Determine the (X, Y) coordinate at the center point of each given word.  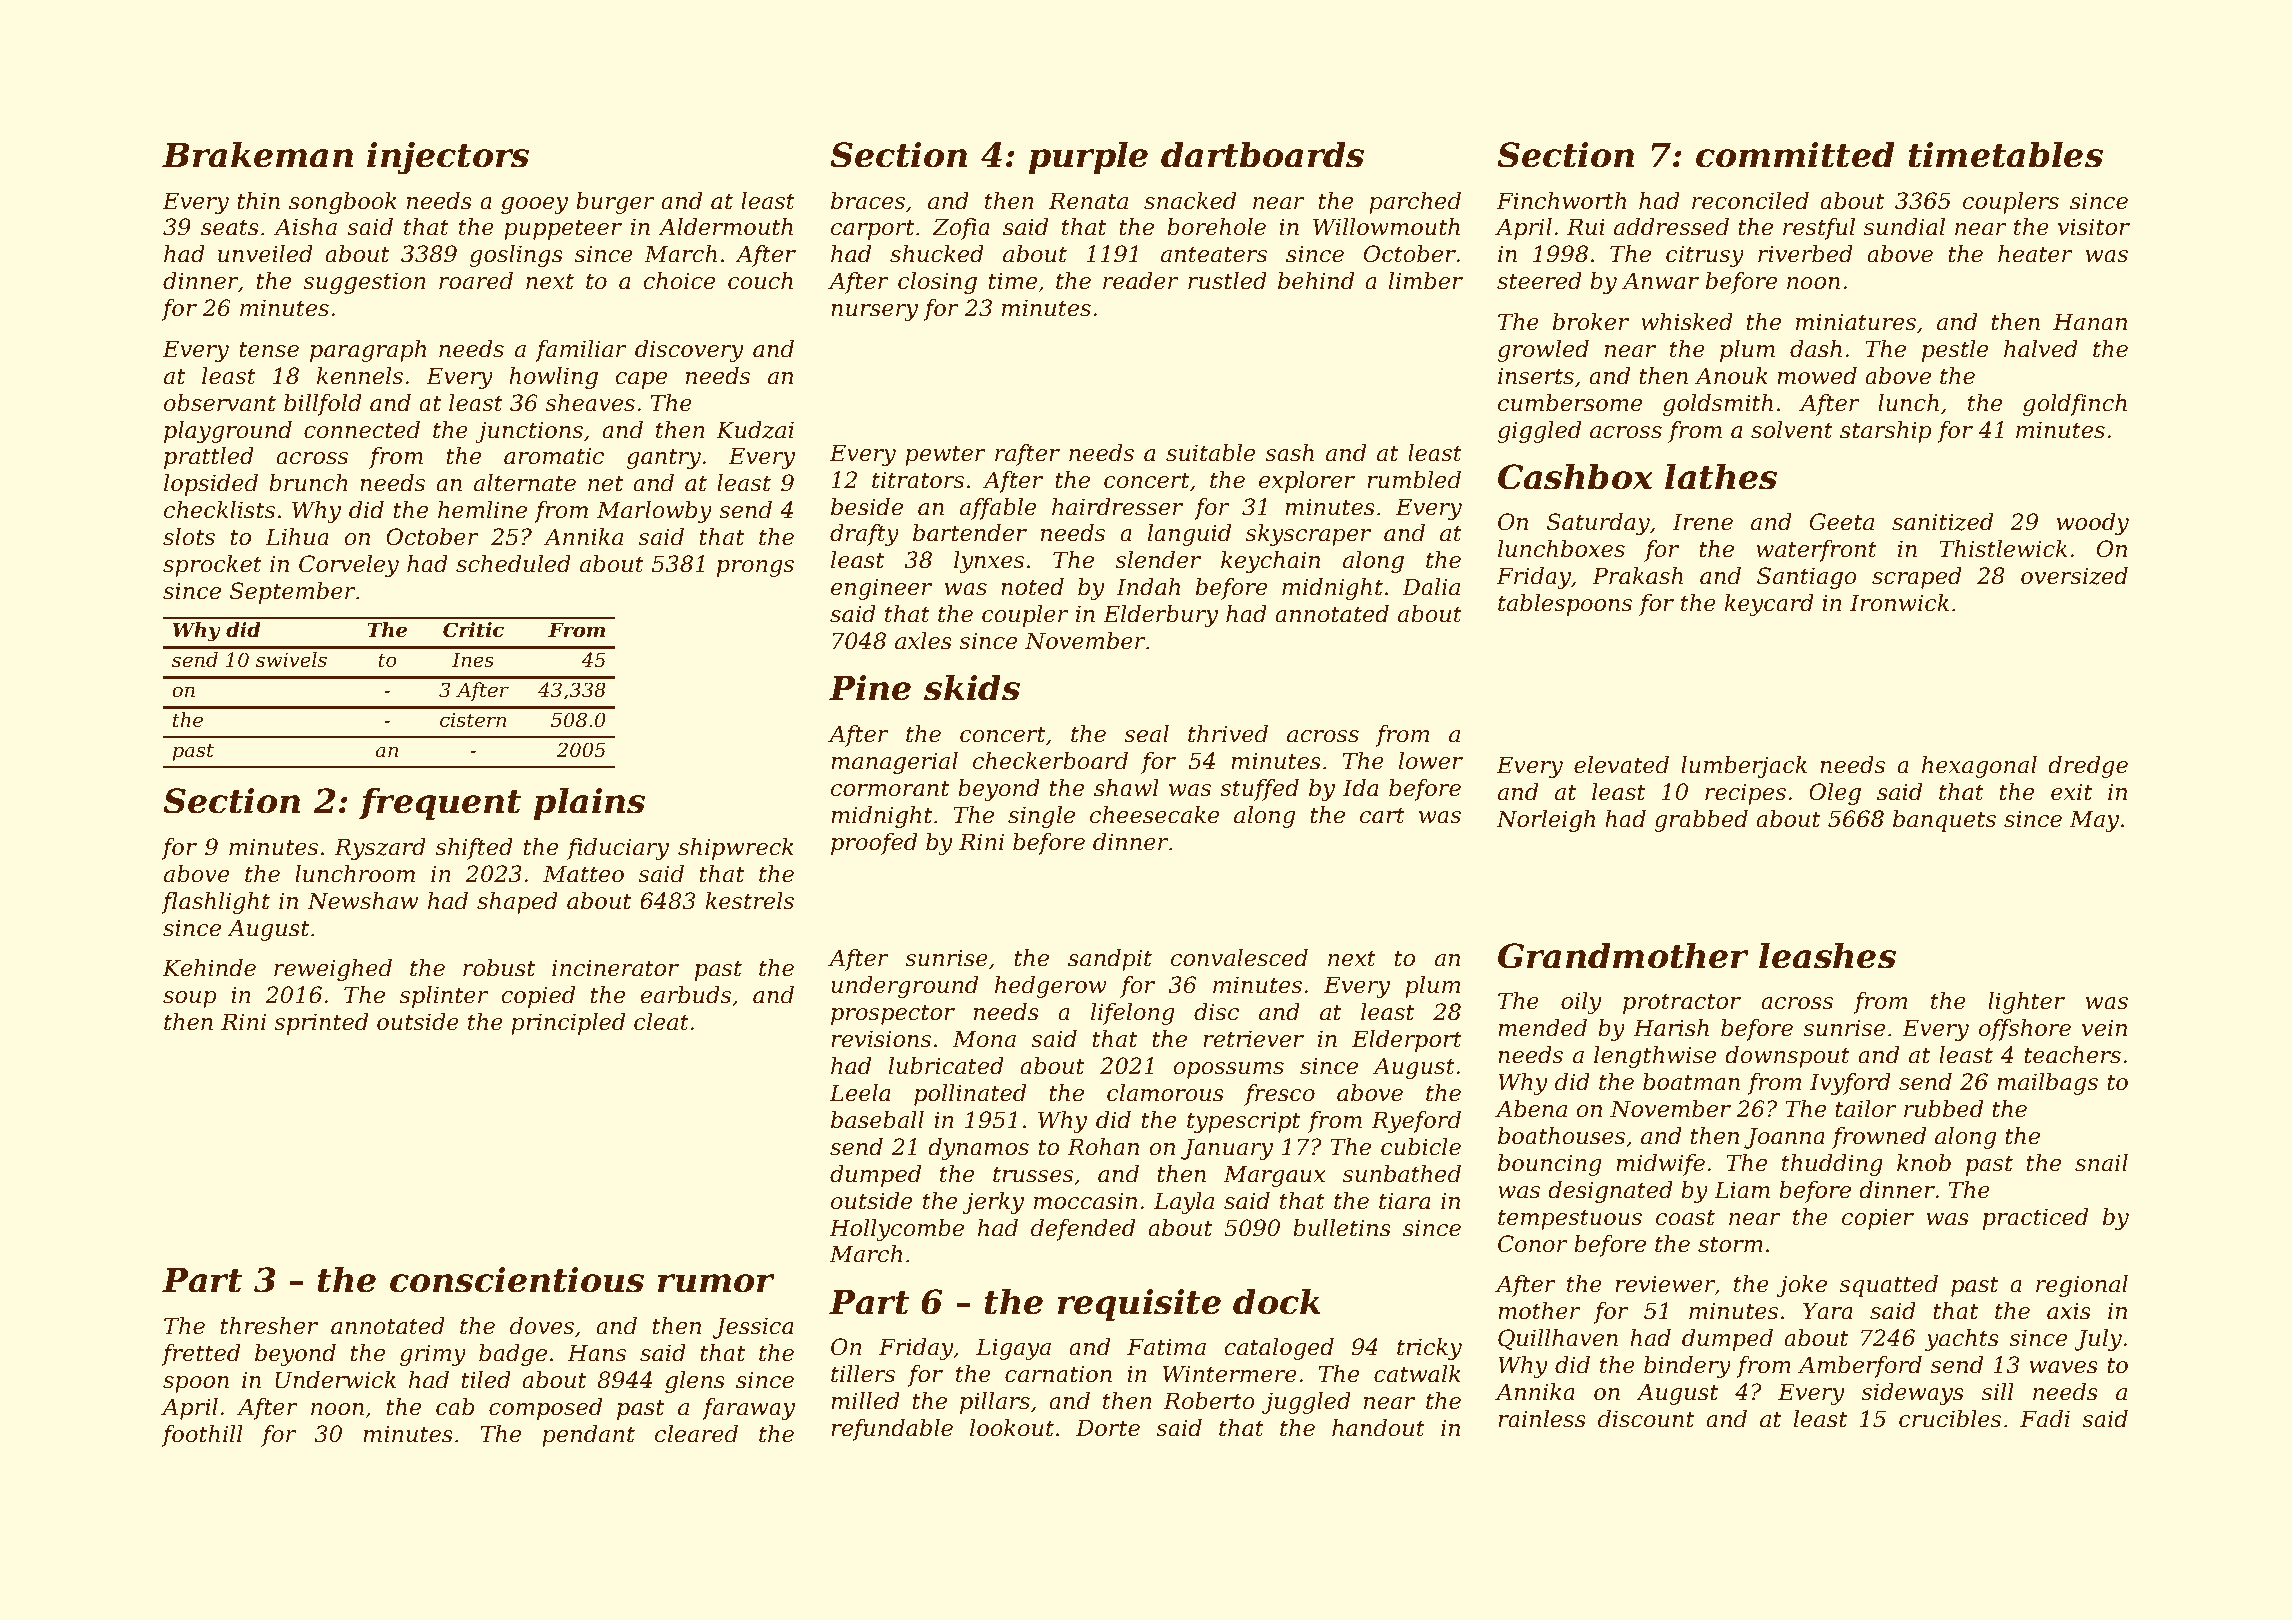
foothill (202, 1436)
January (1227, 1149)
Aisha (305, 227)
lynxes (989, 562)
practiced (2035, 1219)
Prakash (1637, 576)
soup (190, 999)
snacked (1190, 201)
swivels (291, 660)
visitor (2094, 227)
